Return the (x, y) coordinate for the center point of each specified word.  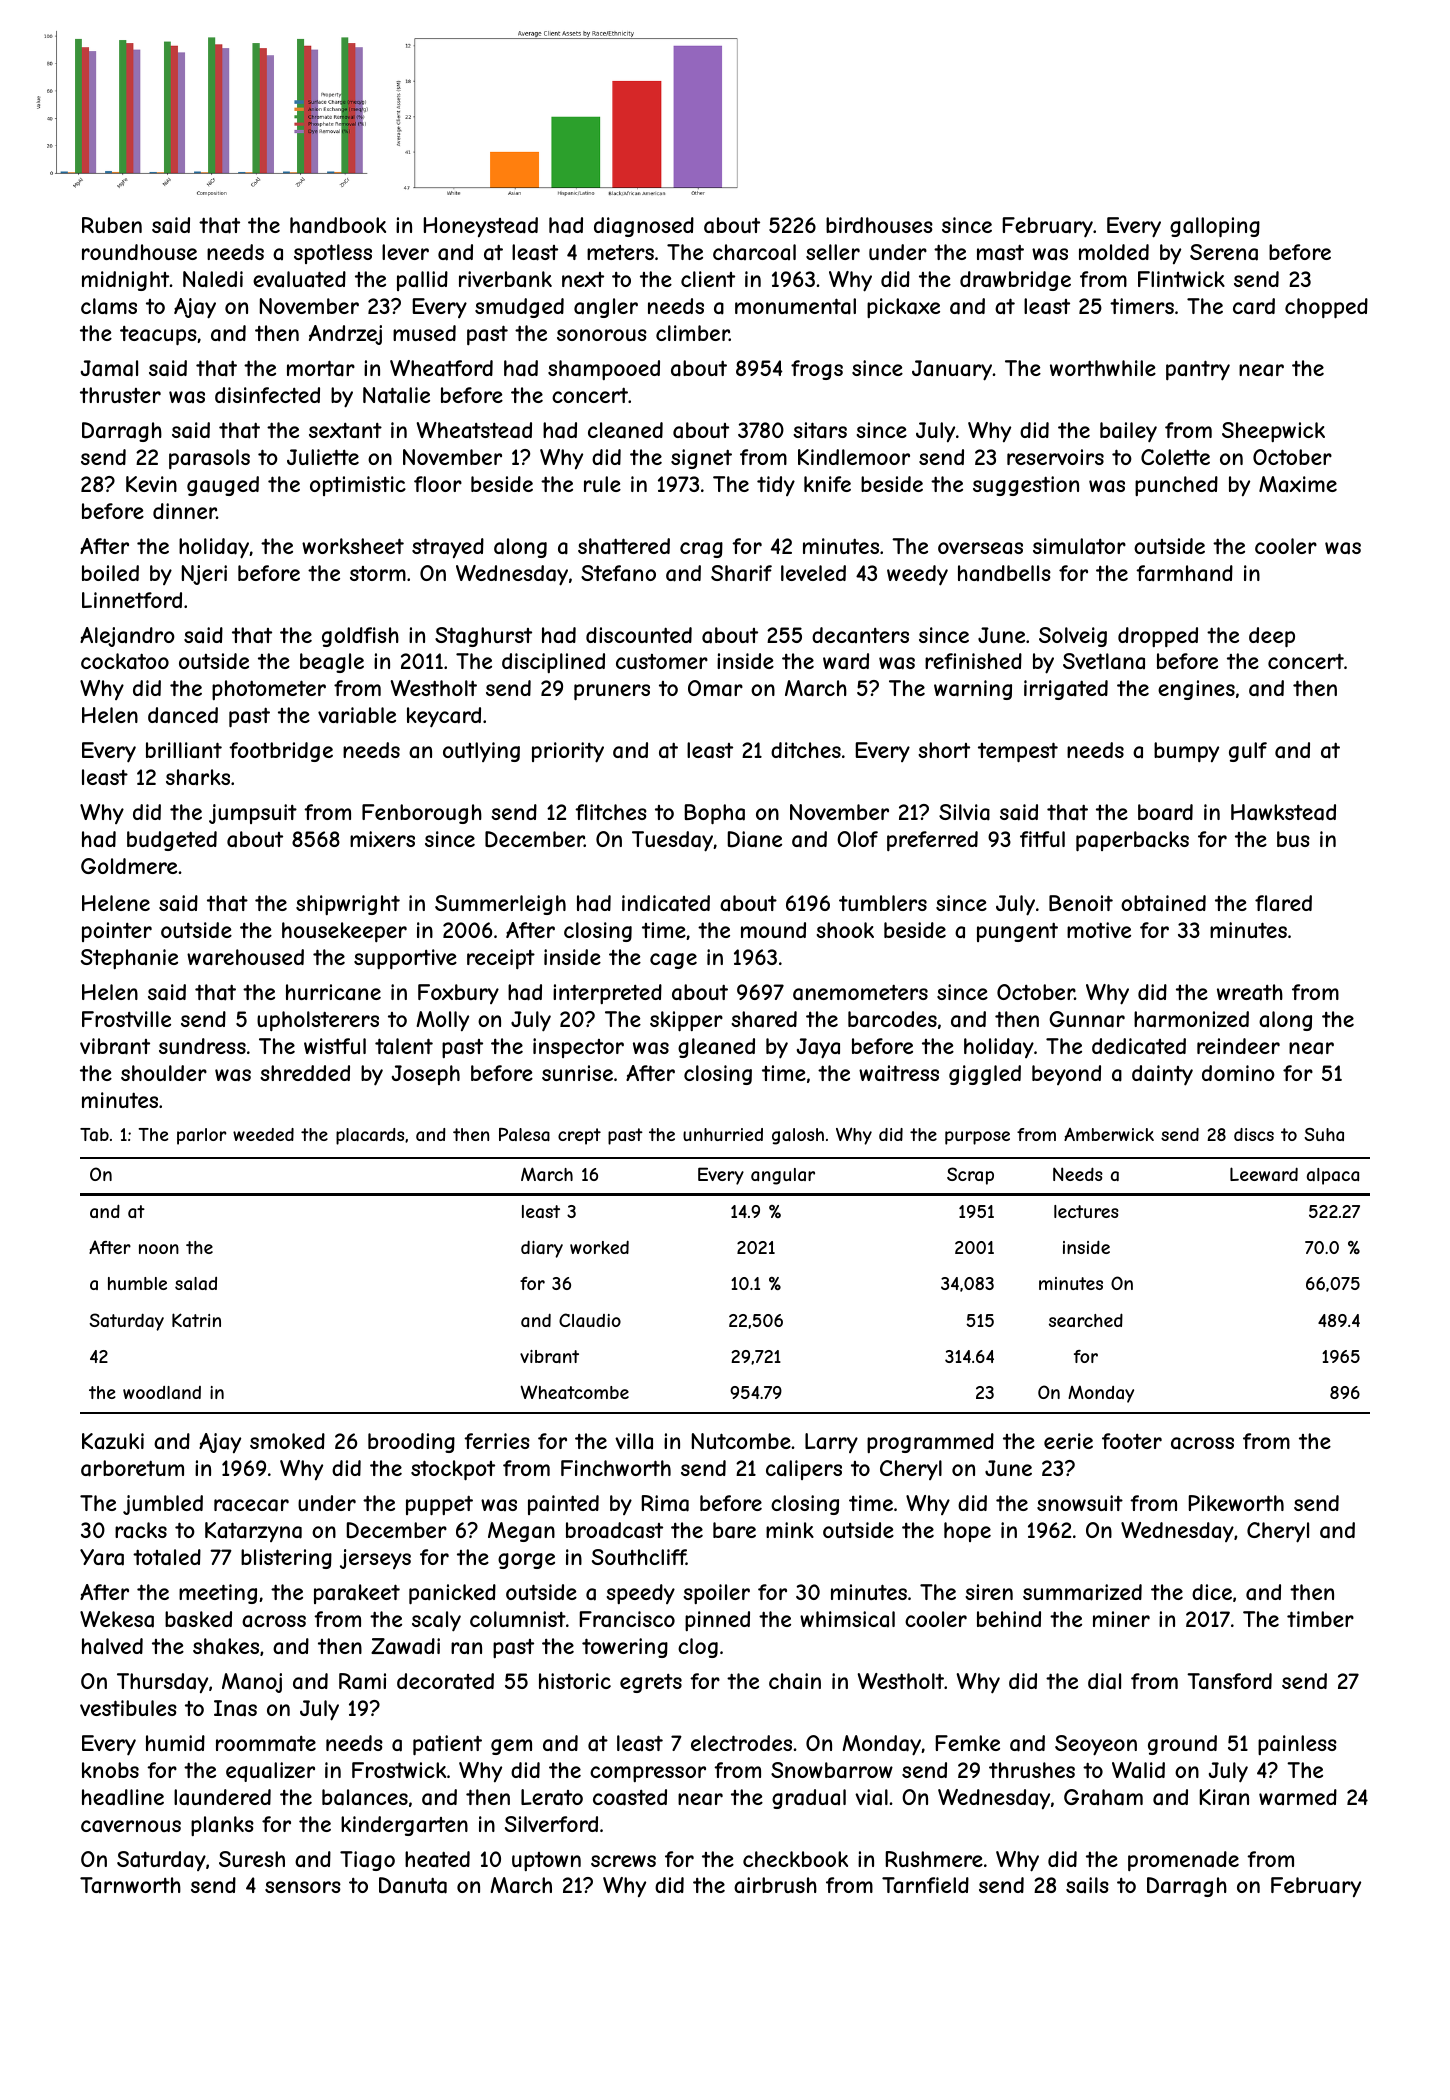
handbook (338, 225)
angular (783, 1176)
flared (1283, 903)
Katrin (196, 1320)
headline (123, 1797)
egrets (651, 1683)
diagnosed (644, 227)
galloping (1215, 227)
